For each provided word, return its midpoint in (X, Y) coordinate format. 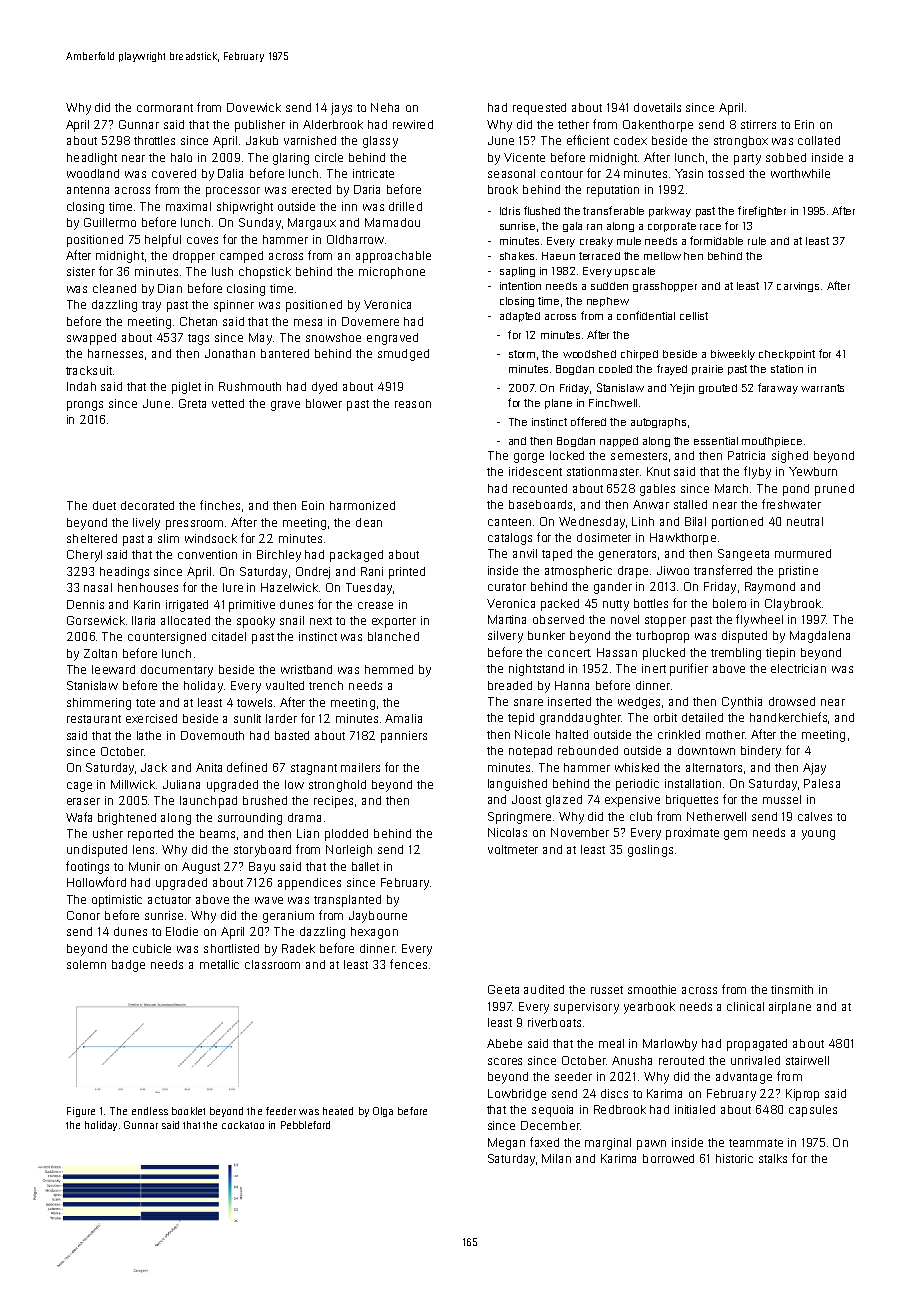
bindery (761, 752)
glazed (564, 801)
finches (220, 505)
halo (181, 157)
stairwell (807, 1060)
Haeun (558, 256)
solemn (86, 964)
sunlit (247, 718)
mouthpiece (772, 442)
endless (150, 1111)
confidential (646, 315)
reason (413, 404)
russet (607, 990)
